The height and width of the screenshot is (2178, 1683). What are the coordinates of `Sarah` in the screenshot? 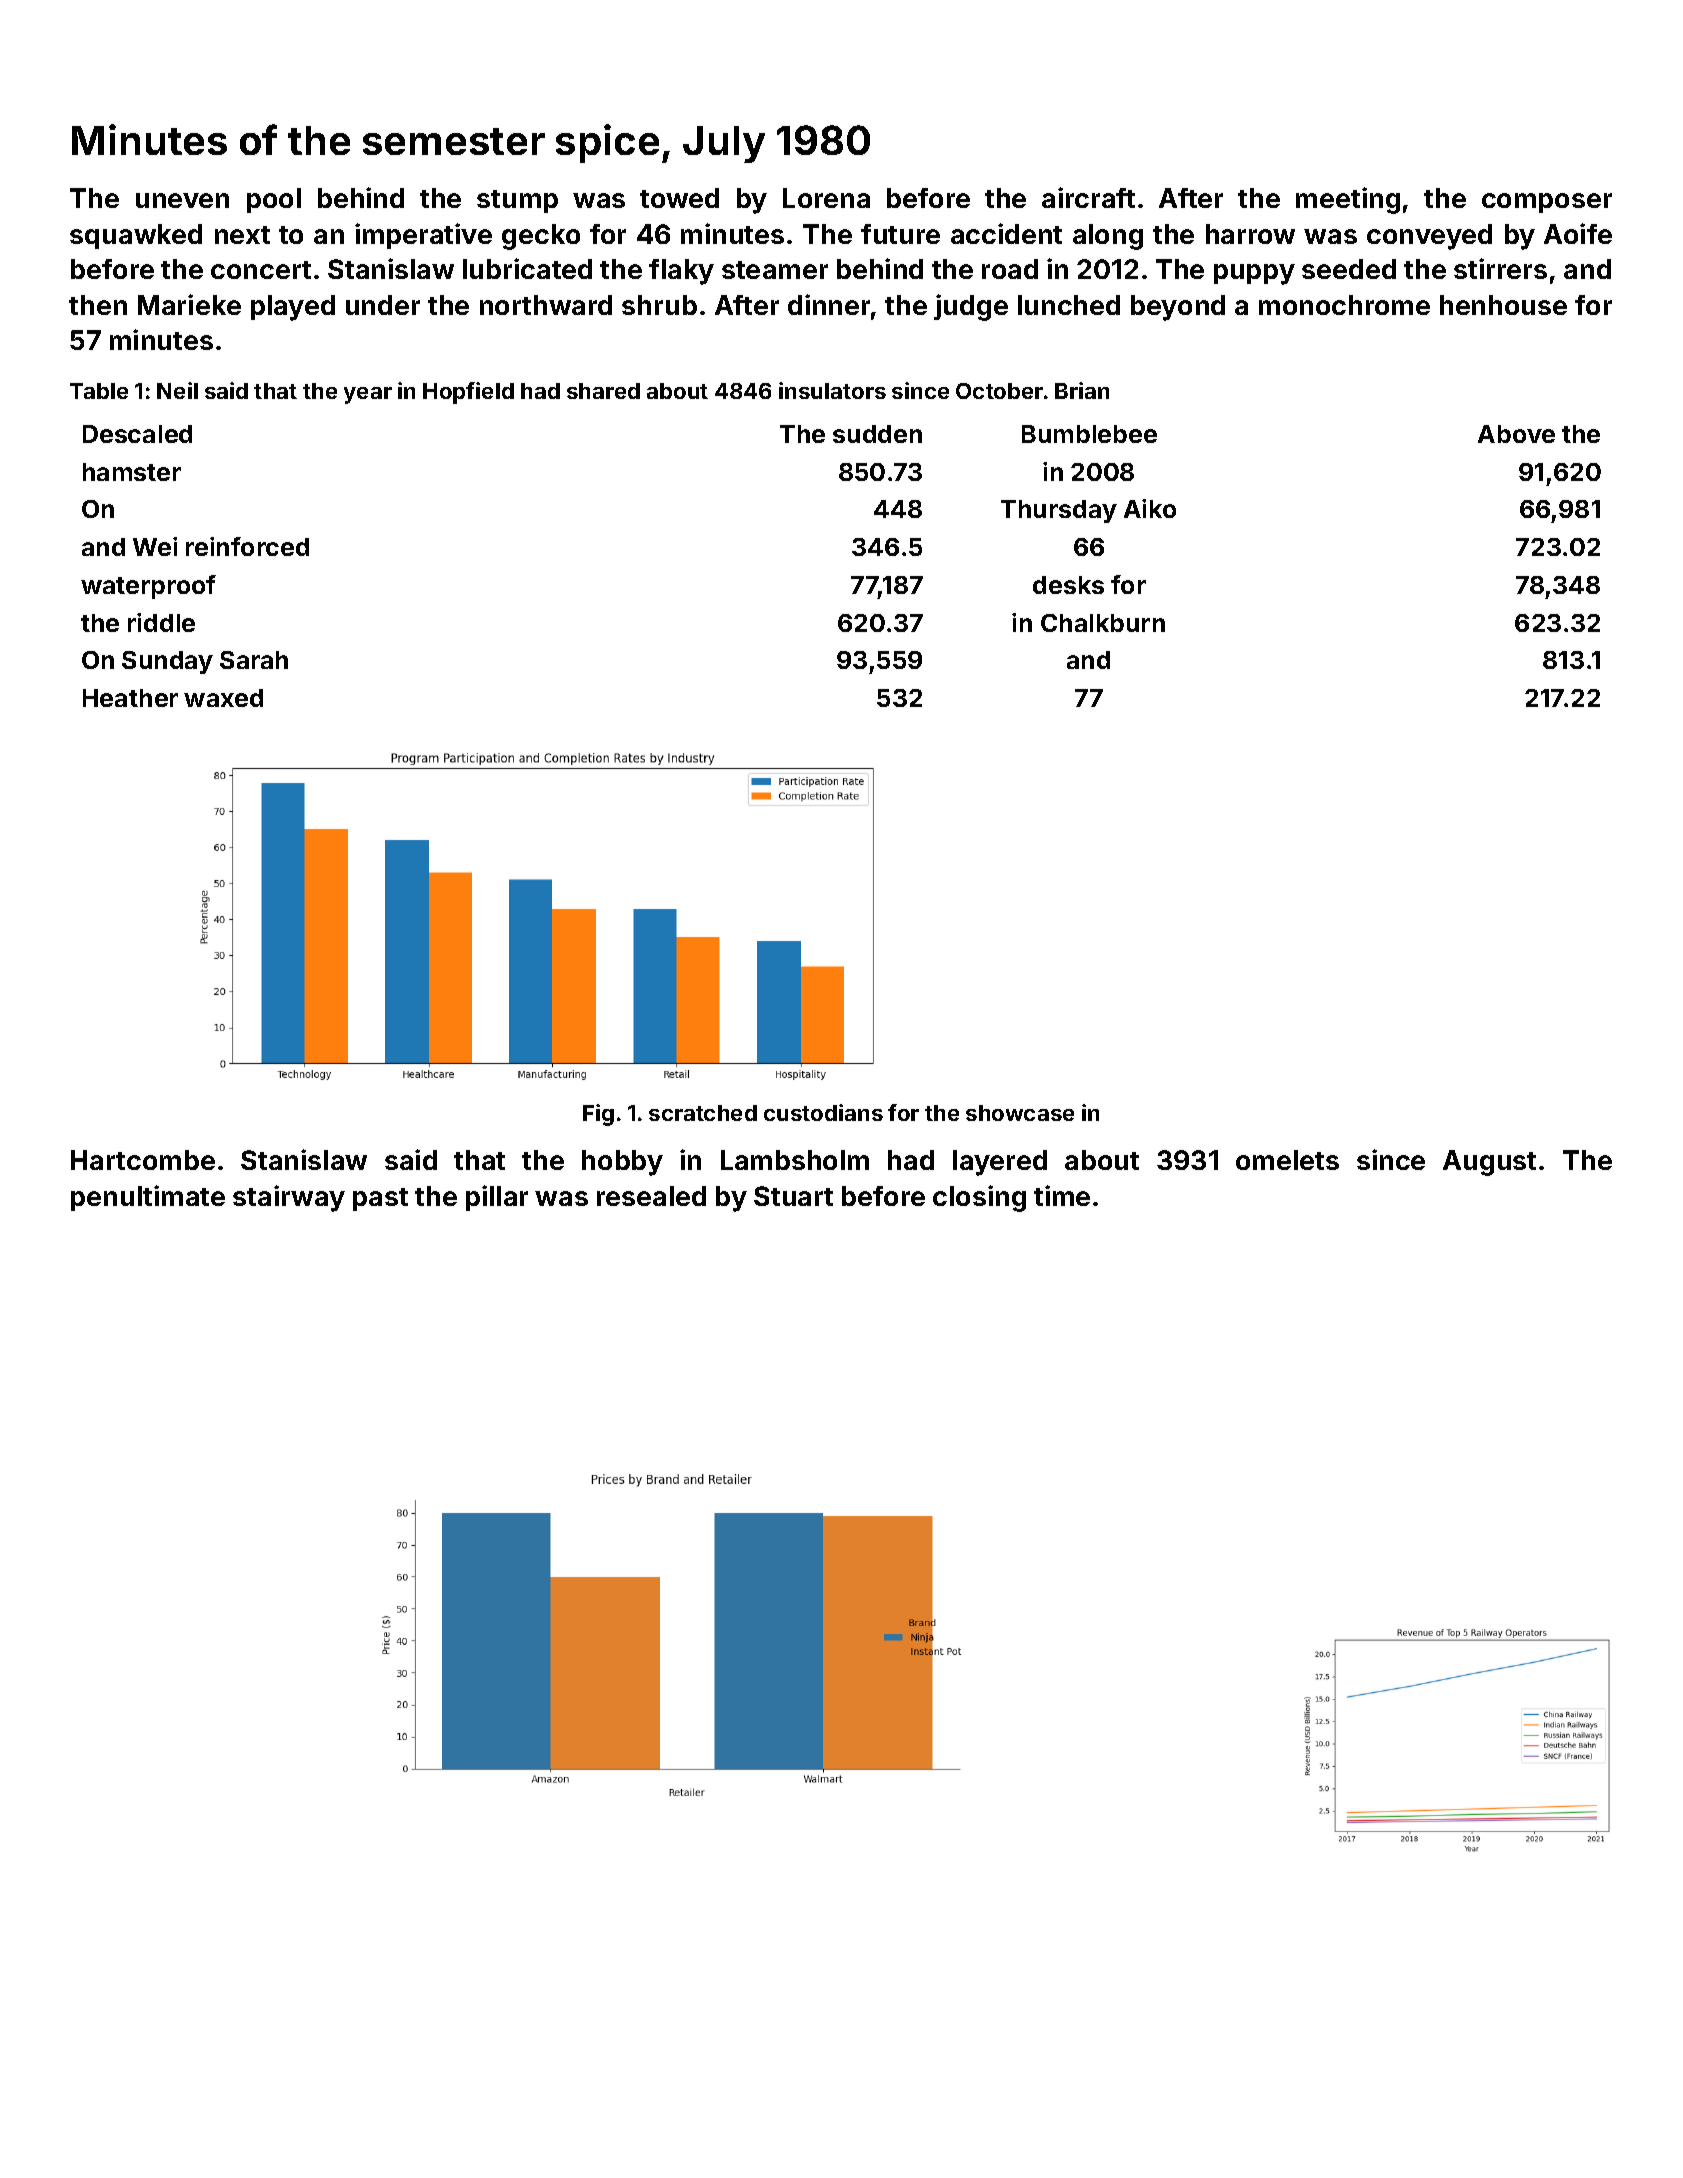 It's located at (254, 660).
